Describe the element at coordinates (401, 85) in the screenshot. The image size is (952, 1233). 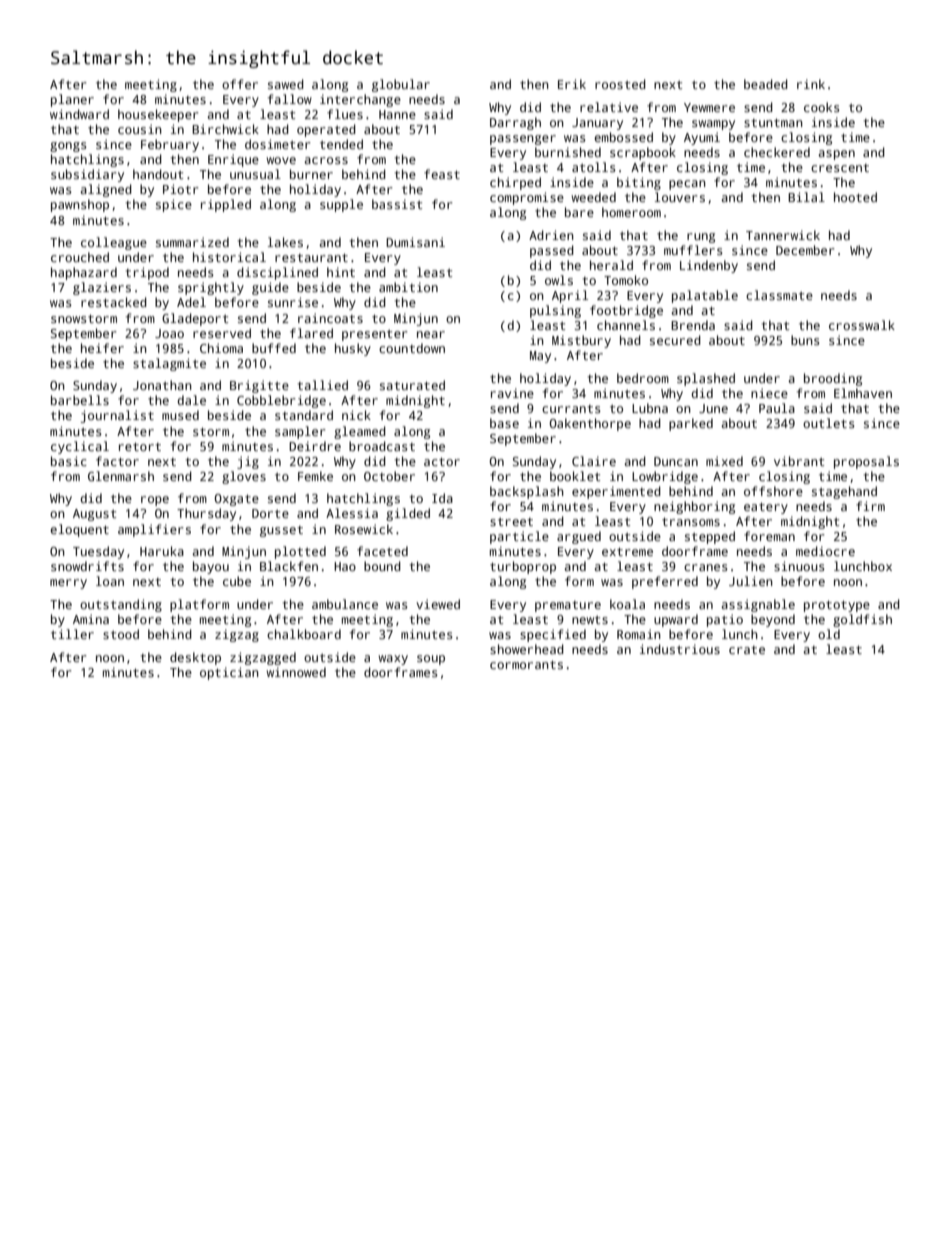
I see `globular` at that location.
